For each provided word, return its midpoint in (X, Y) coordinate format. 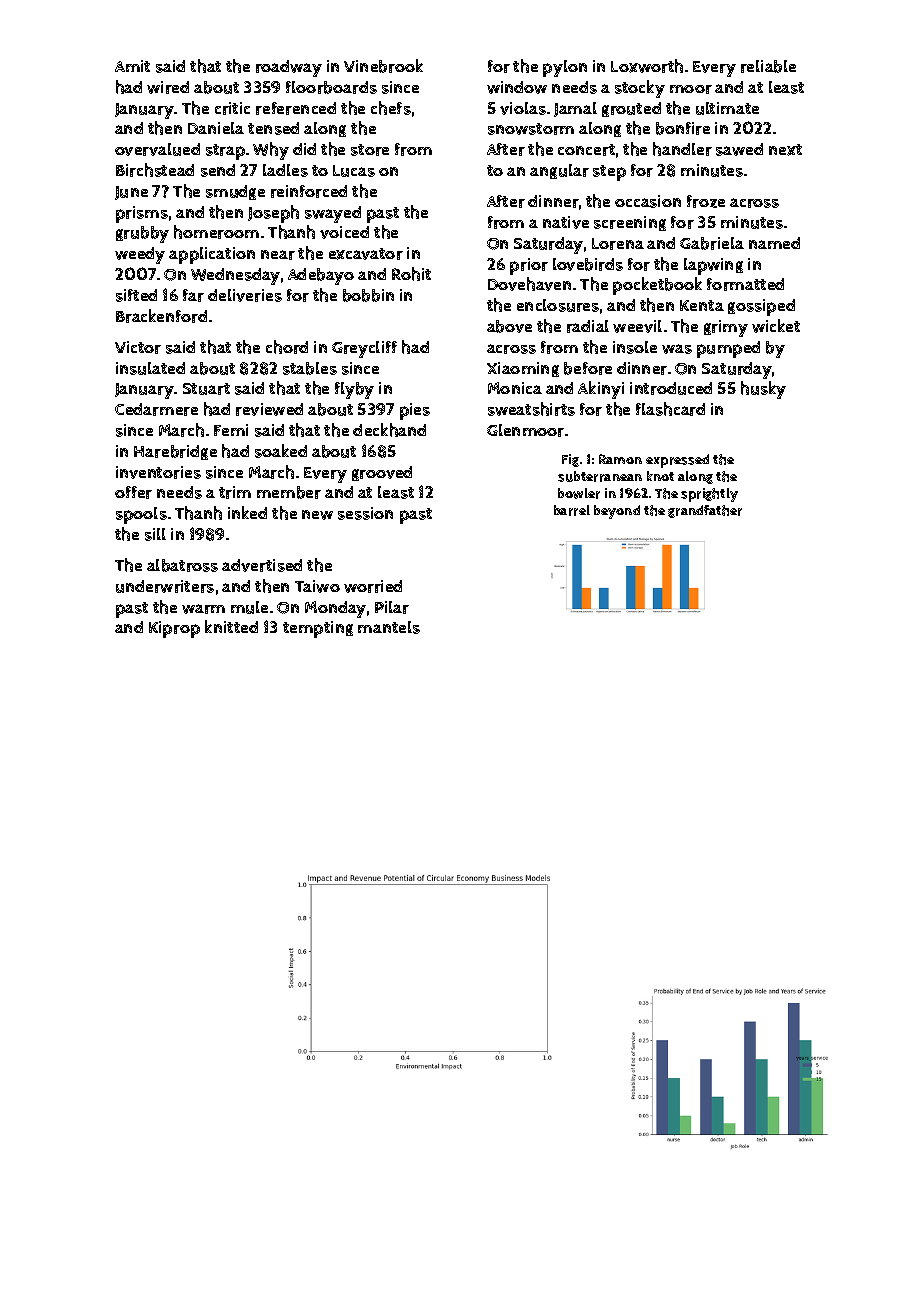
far (193, 295)
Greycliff (364, 349)
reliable (768, 66)
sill (155, 534)
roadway (289, 68)
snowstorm (531, 129)
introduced (671, 388)
